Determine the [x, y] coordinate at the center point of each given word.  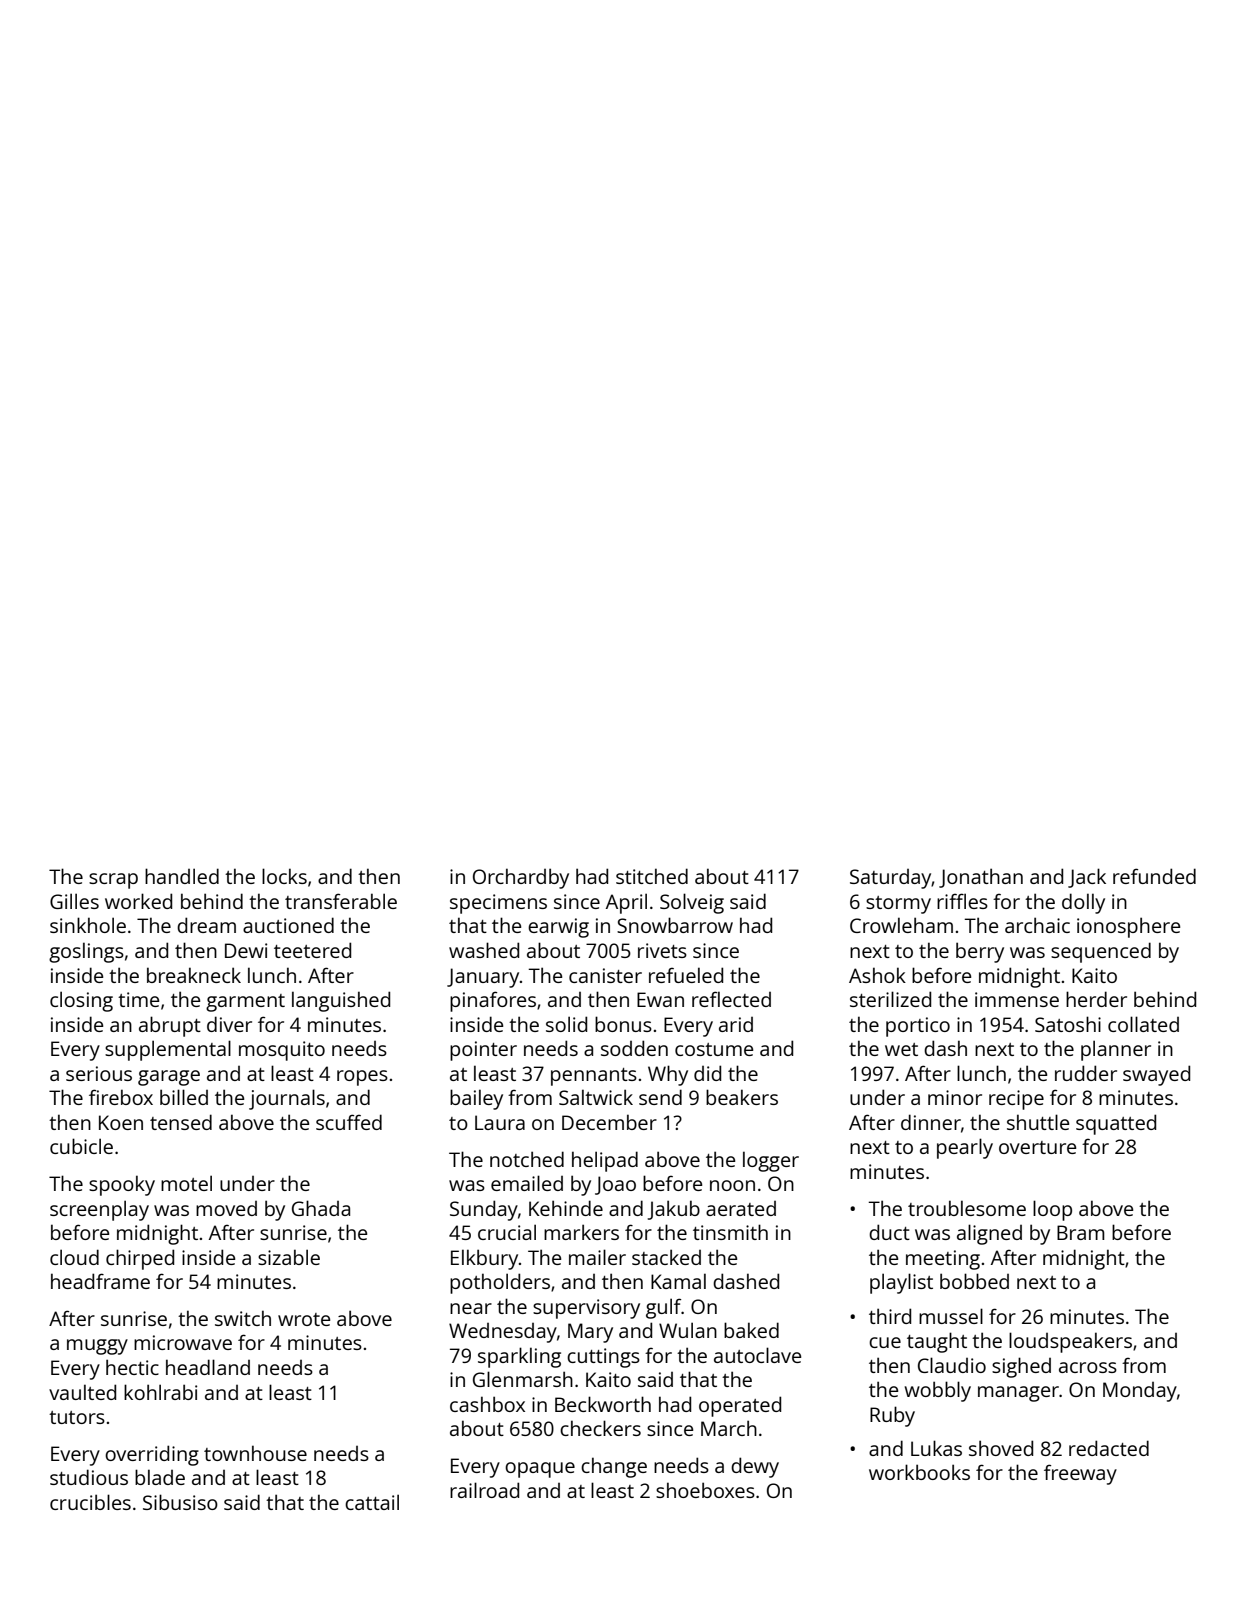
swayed [1156, 1075]
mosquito [282, 1051]
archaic [1037, 925]
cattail [372, 1502]
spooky [122, 1185]
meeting [943, 1260]
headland [208, 1367]
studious [89, 1477]
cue [885, 1342]
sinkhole [88, 925]
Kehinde [566, 1208]
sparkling [519, 1357]
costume [714, 1049]
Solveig [692, 903]
